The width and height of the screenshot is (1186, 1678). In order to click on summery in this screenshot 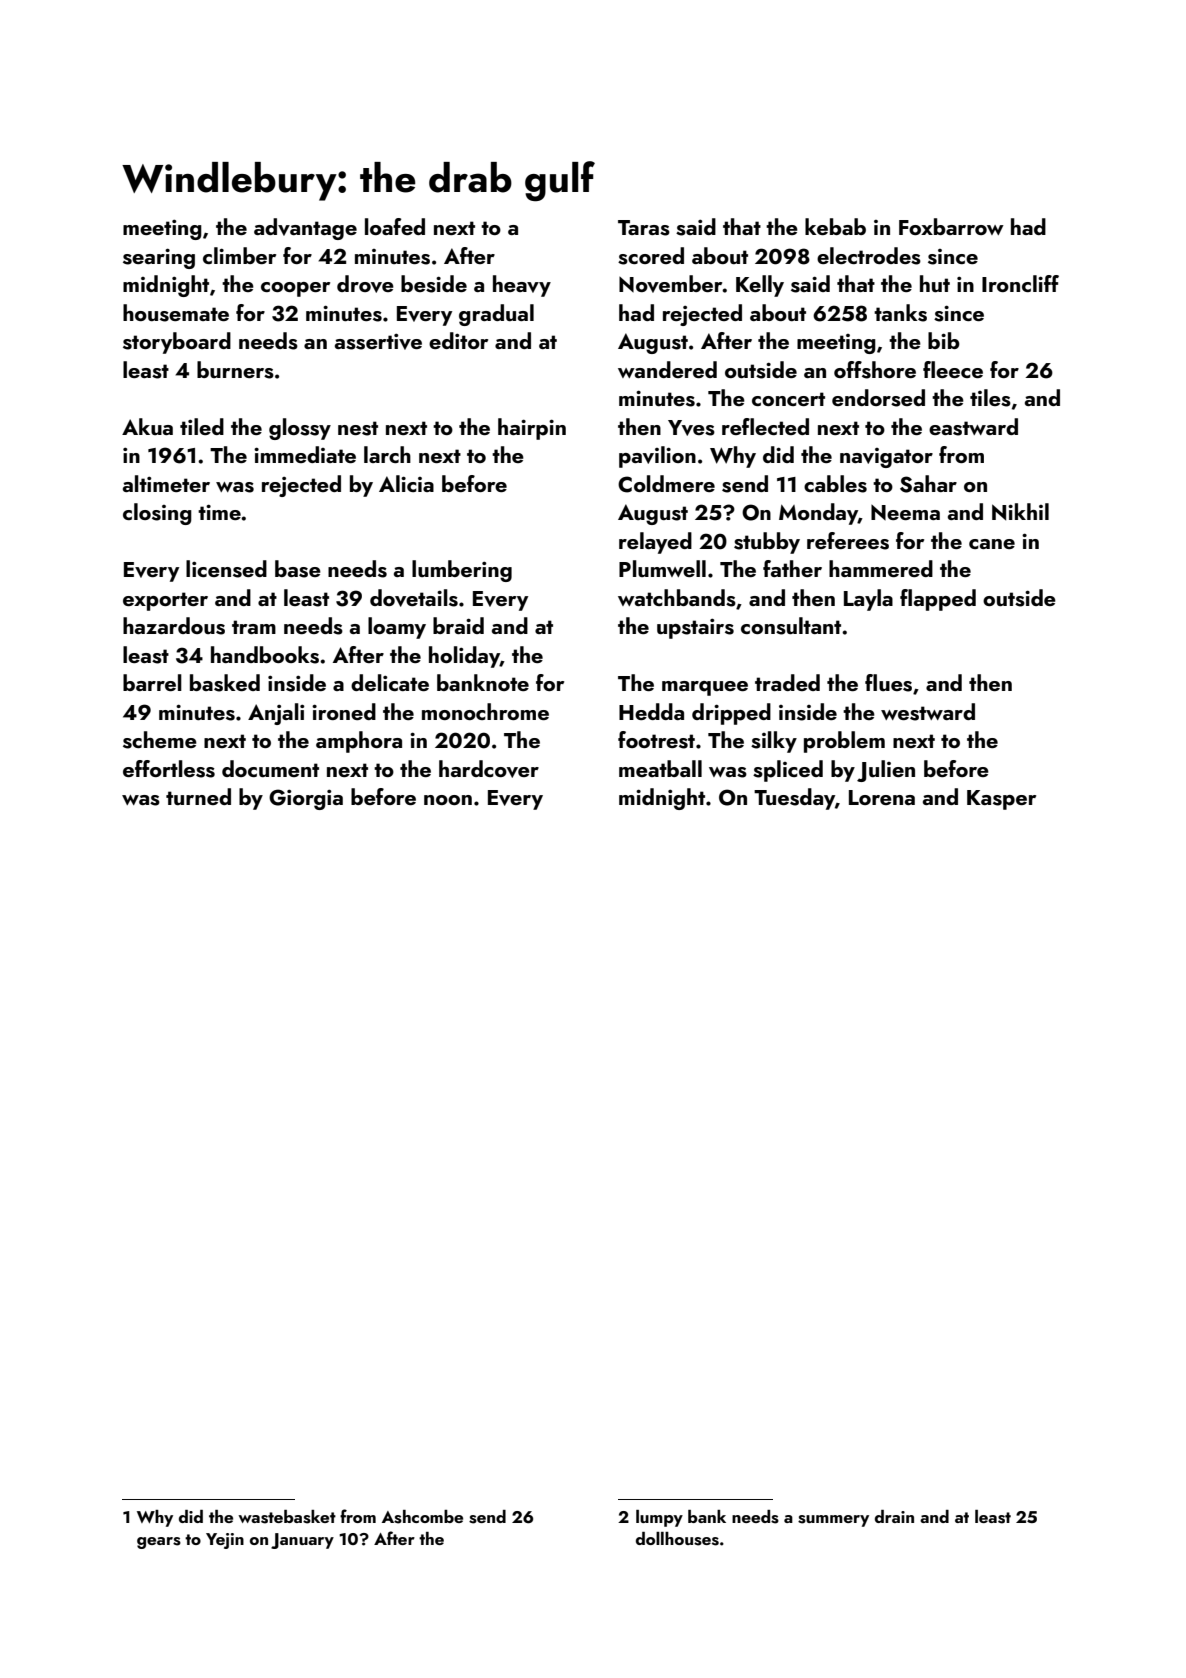, I will do `click(833, 1521)`.
